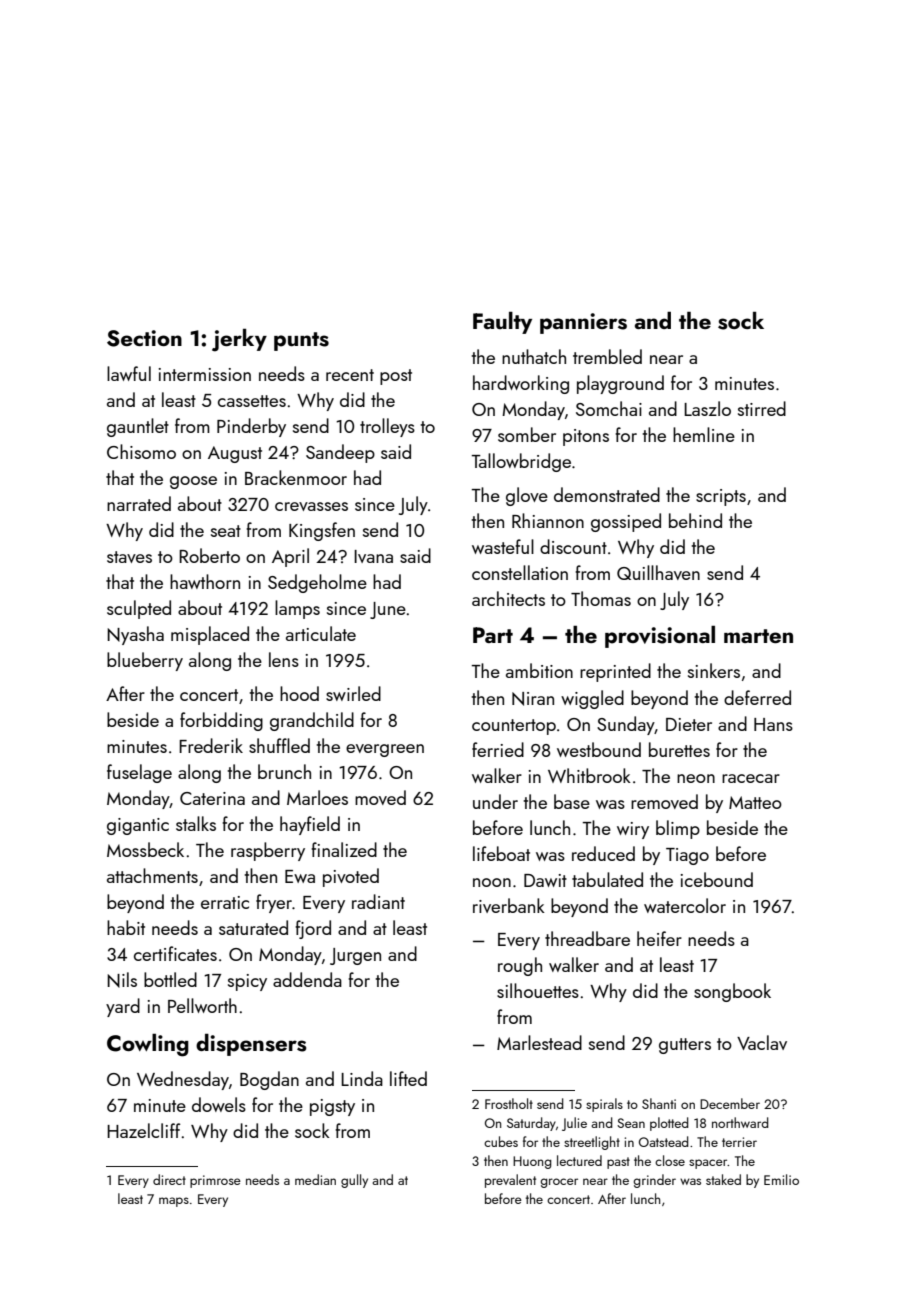  I want to click on rough, so click(520, 966).
